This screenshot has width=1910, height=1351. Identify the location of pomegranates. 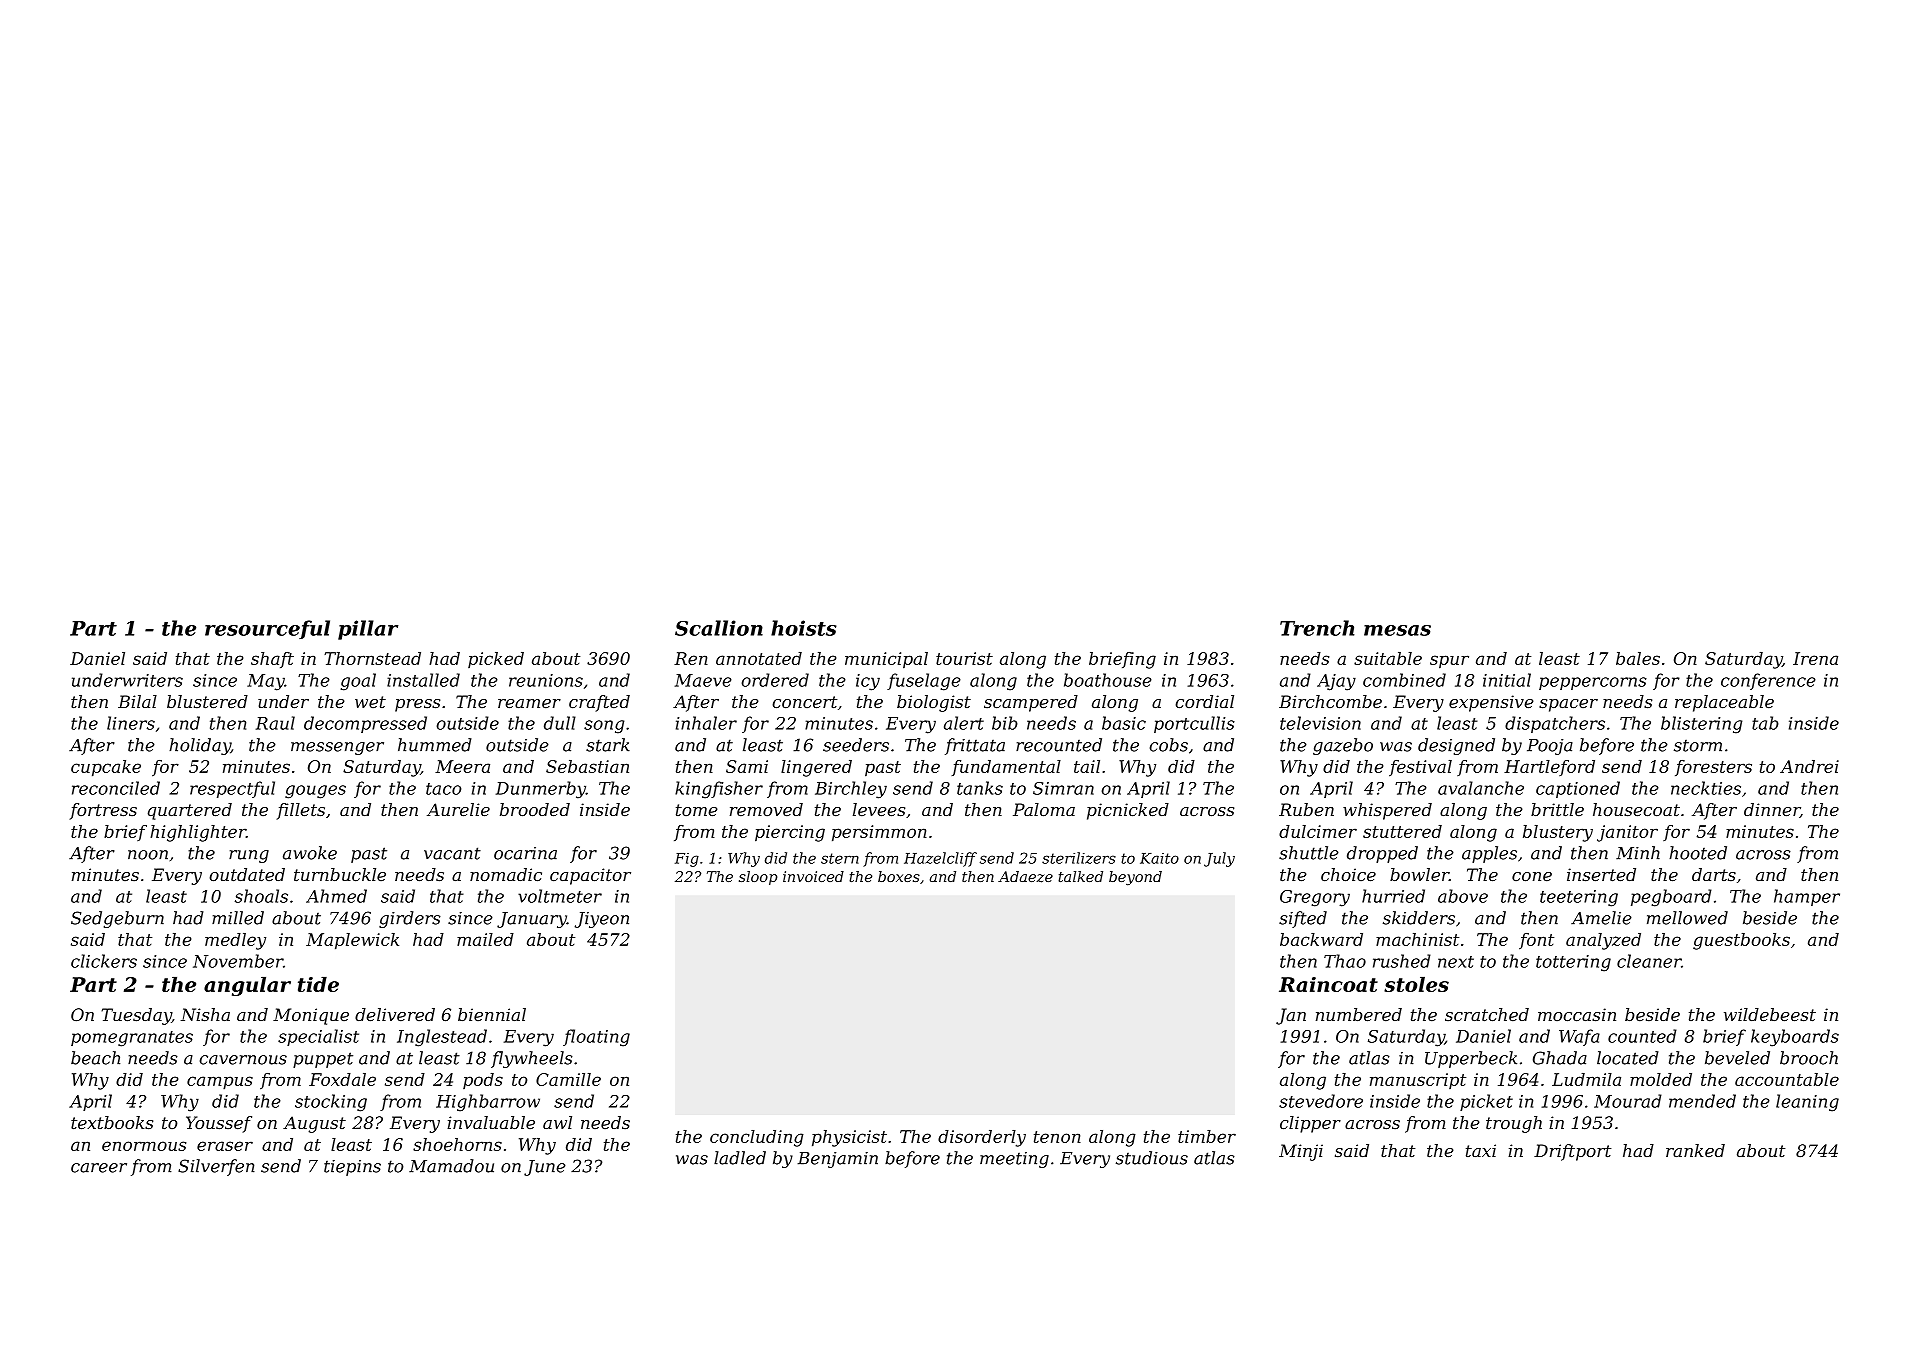
(132, 1039).
